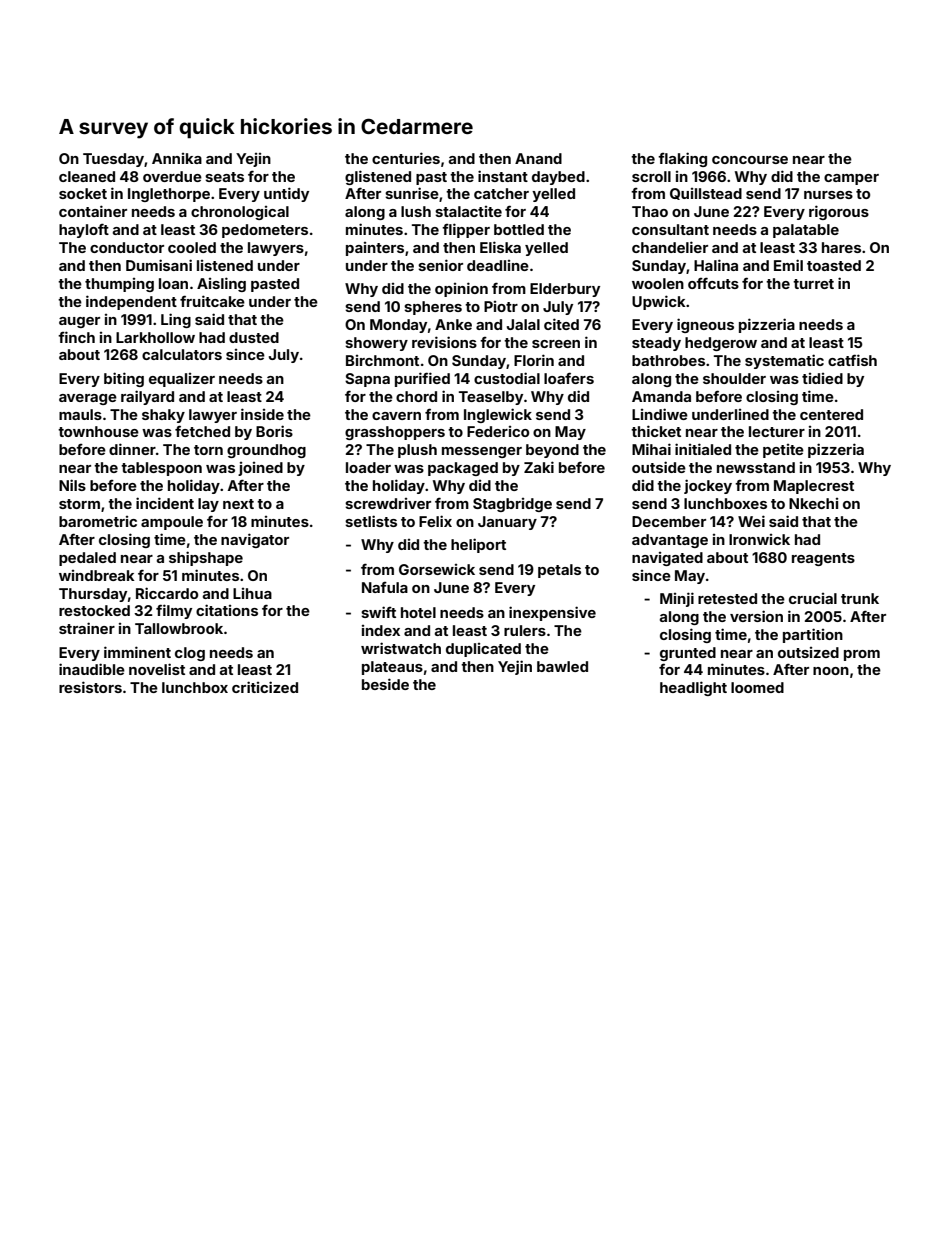  Describe the element at coordinates (814, 487) in the screenshot. I see `Maplecrest` at that location.
